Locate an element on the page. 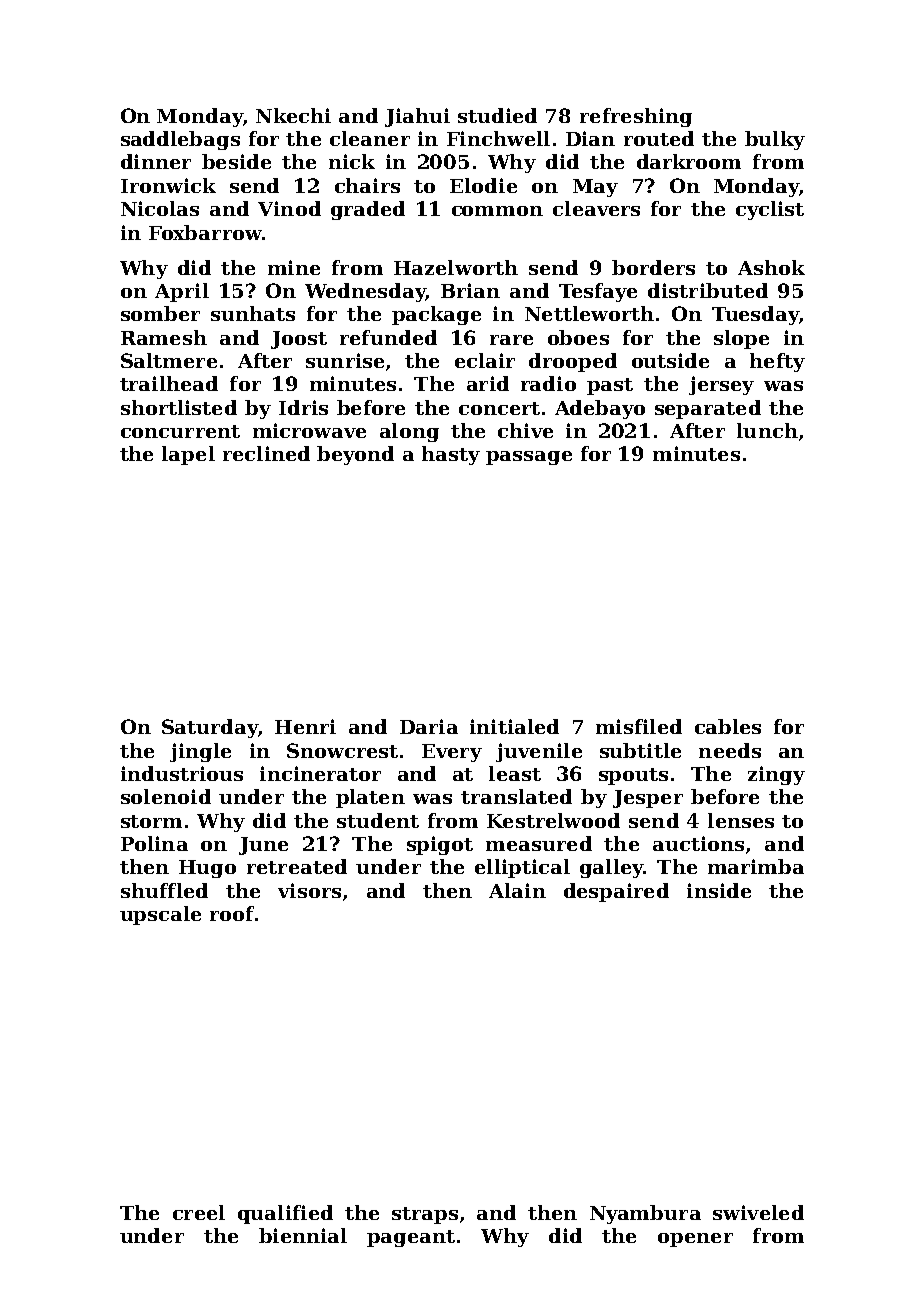 This page has height=1314, width=924. creel is located at coordinates (199, 1212).
